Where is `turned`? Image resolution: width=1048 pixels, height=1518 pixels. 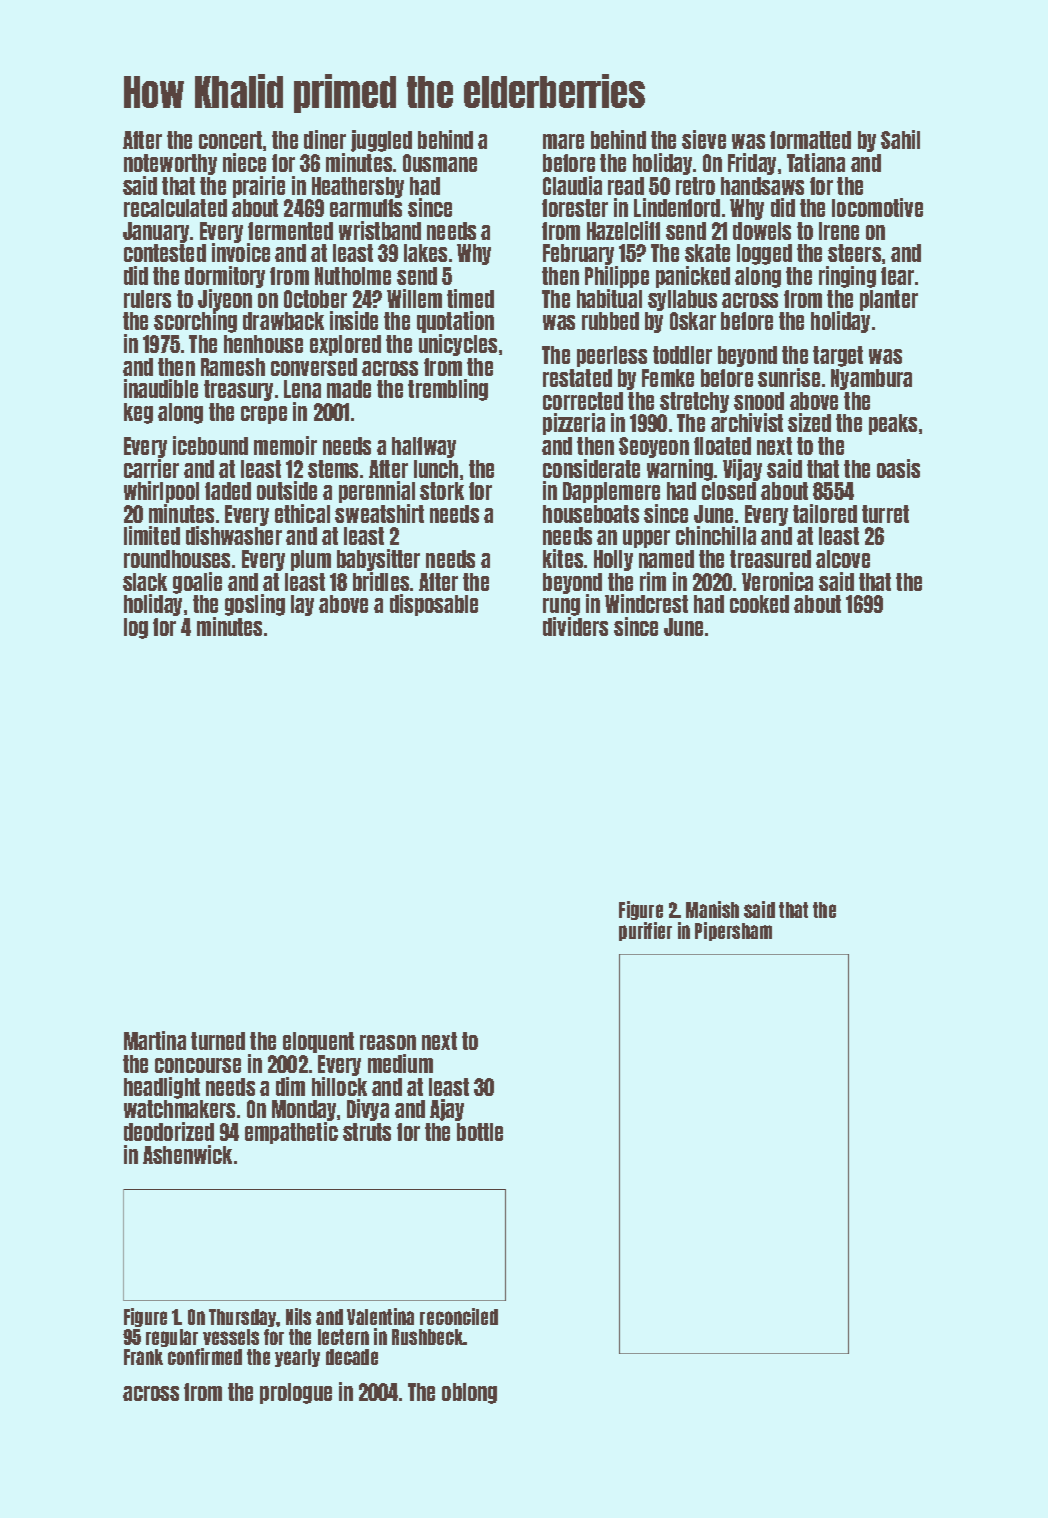 turned is located at coordinates (218, 1041).
